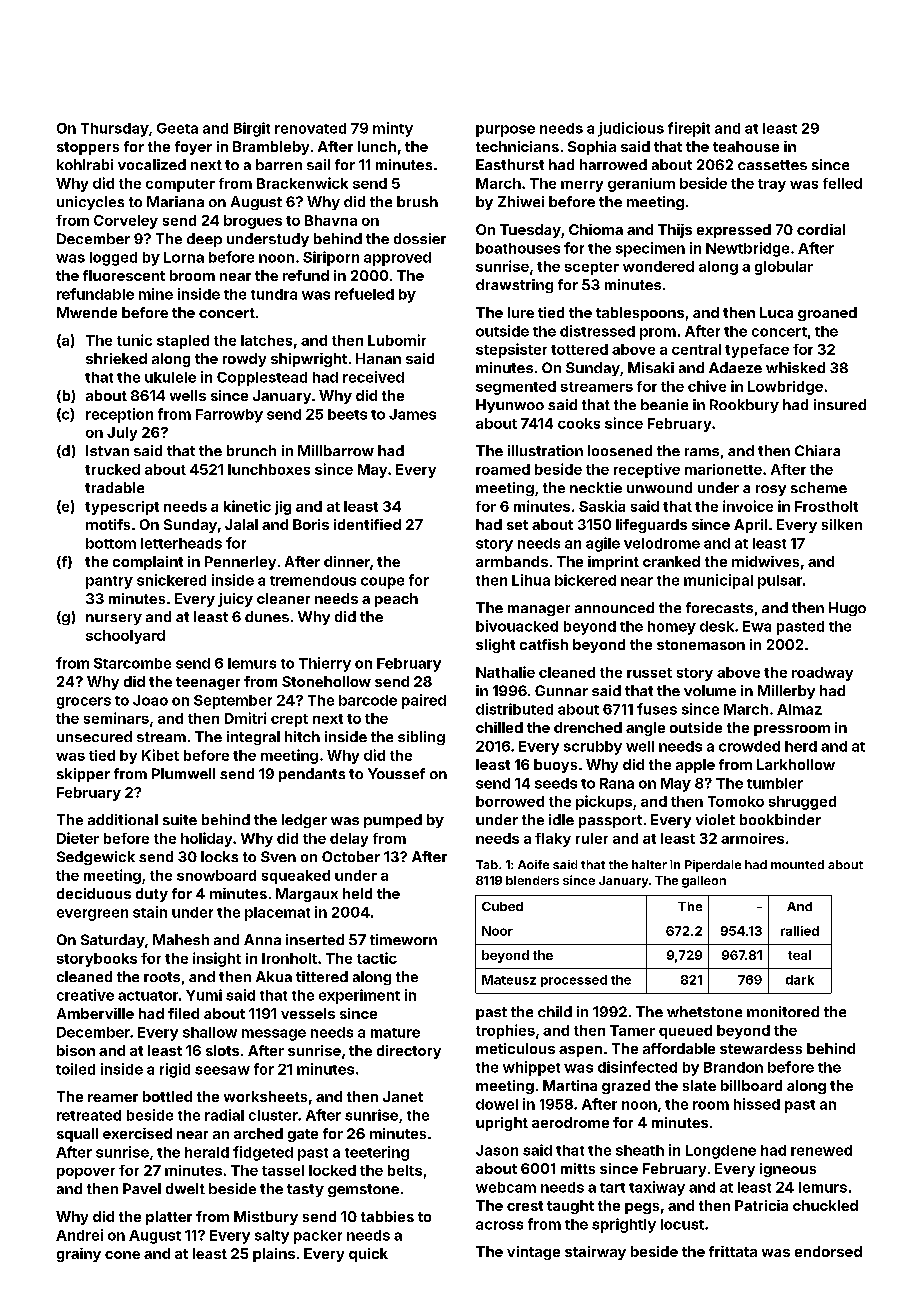 This screenshot has width=924, height=1308. Describe the element at coordinates (396, 600) in the screenshot. I see `peach` at that location.
